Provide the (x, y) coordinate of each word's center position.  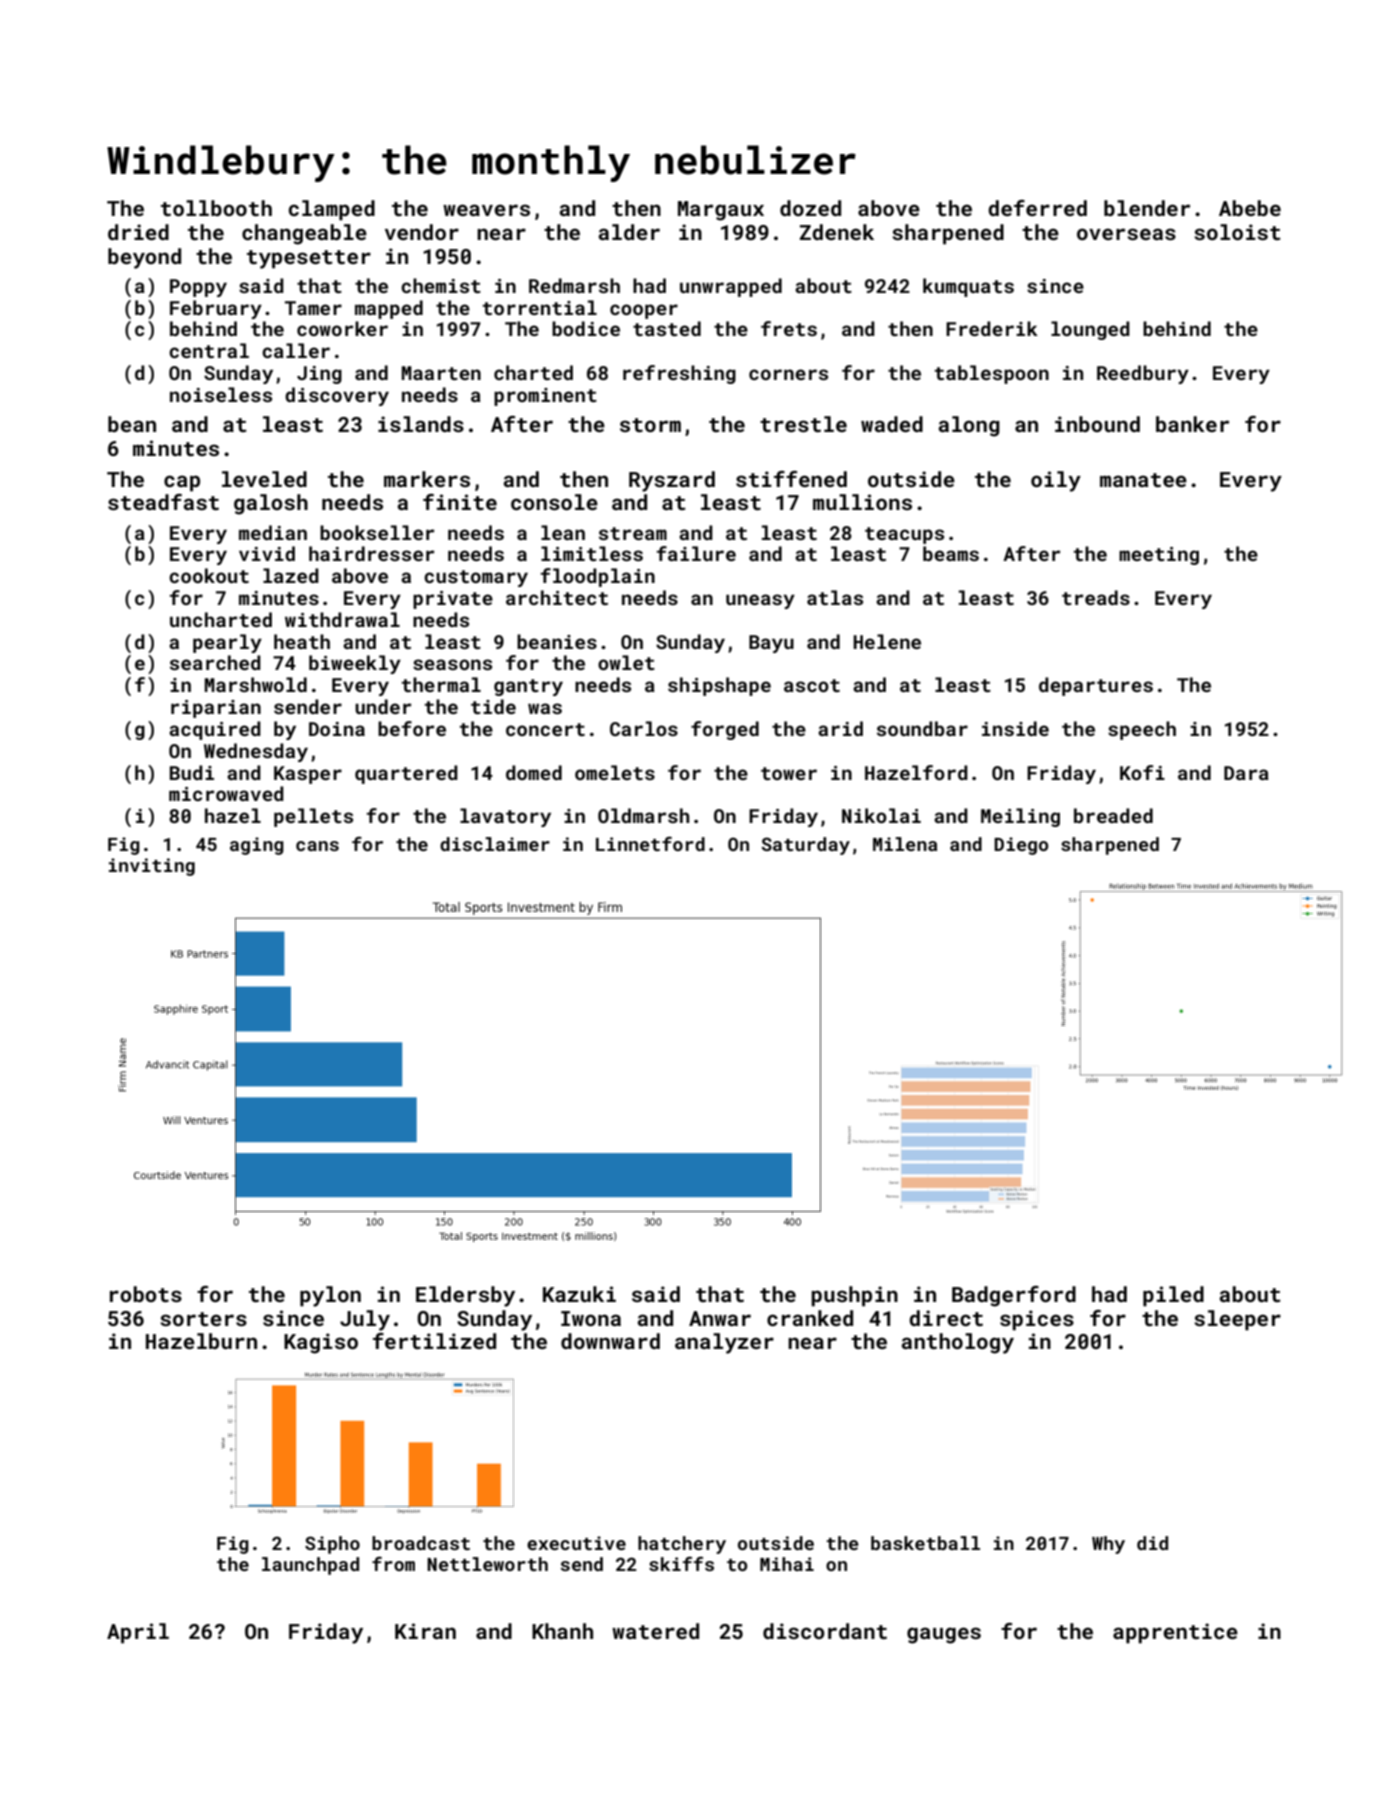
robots (146, 1294)
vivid (267, 553)
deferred (1037, 208)
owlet (626, 662)
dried (138, 232)
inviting (152, 867)
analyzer (724, 1343)
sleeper (1237, 1320)
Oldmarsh (643, 815)
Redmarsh (574, 285)
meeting (1159, 556)
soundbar (922, 728)
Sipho (332, 1545)
